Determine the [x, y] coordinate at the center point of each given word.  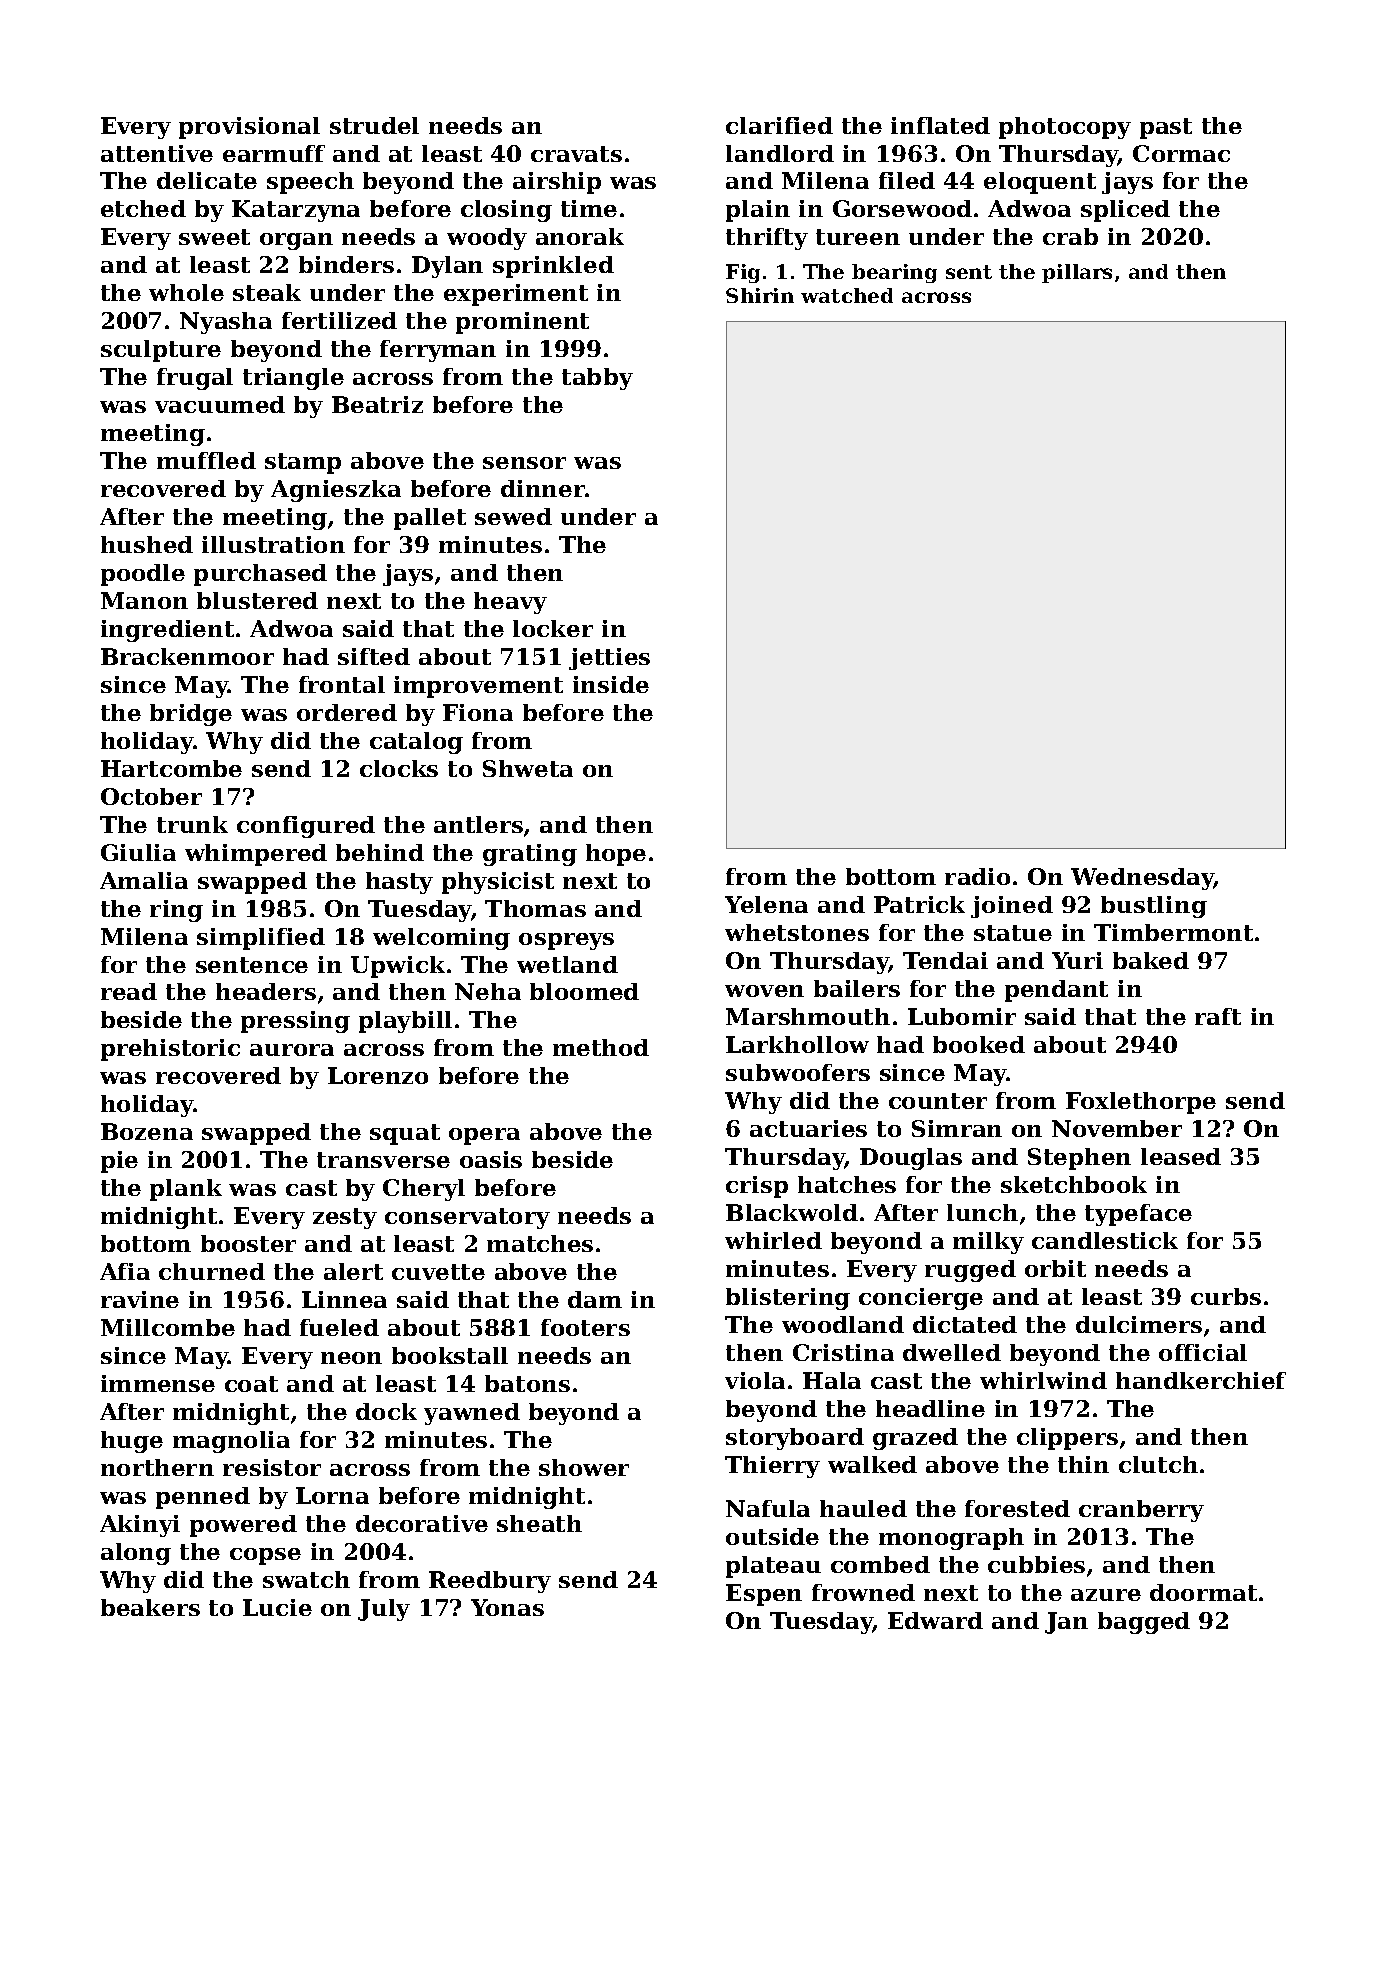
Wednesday [1142, 879]
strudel [374, 125]
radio [977, 876]
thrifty [767, 239]
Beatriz [377, 404]
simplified [261, 939]
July [384, 1610]
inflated [940, 125]
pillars [1077, 273]
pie [119, 1162]
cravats [576, 154]
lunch [982, 1212]
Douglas [911, 1159]
